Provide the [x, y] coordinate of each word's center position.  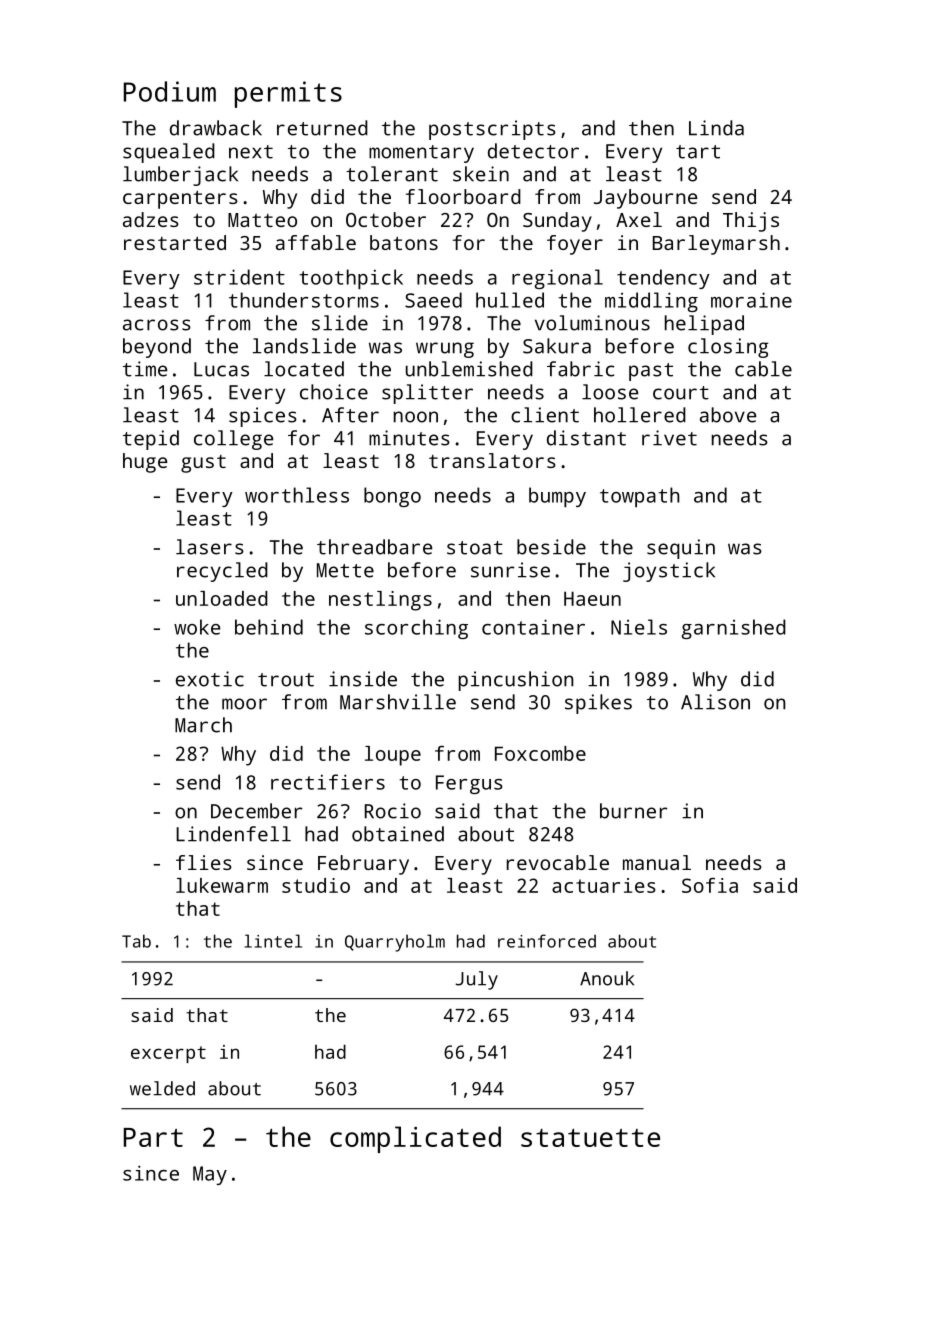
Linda [716, 128]
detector [533, 151]
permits [288, 94]
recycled [222, 572]
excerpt [168, 1054]
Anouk [607, 978]
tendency [663, 279]
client [545, 415]
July [476, 980]
